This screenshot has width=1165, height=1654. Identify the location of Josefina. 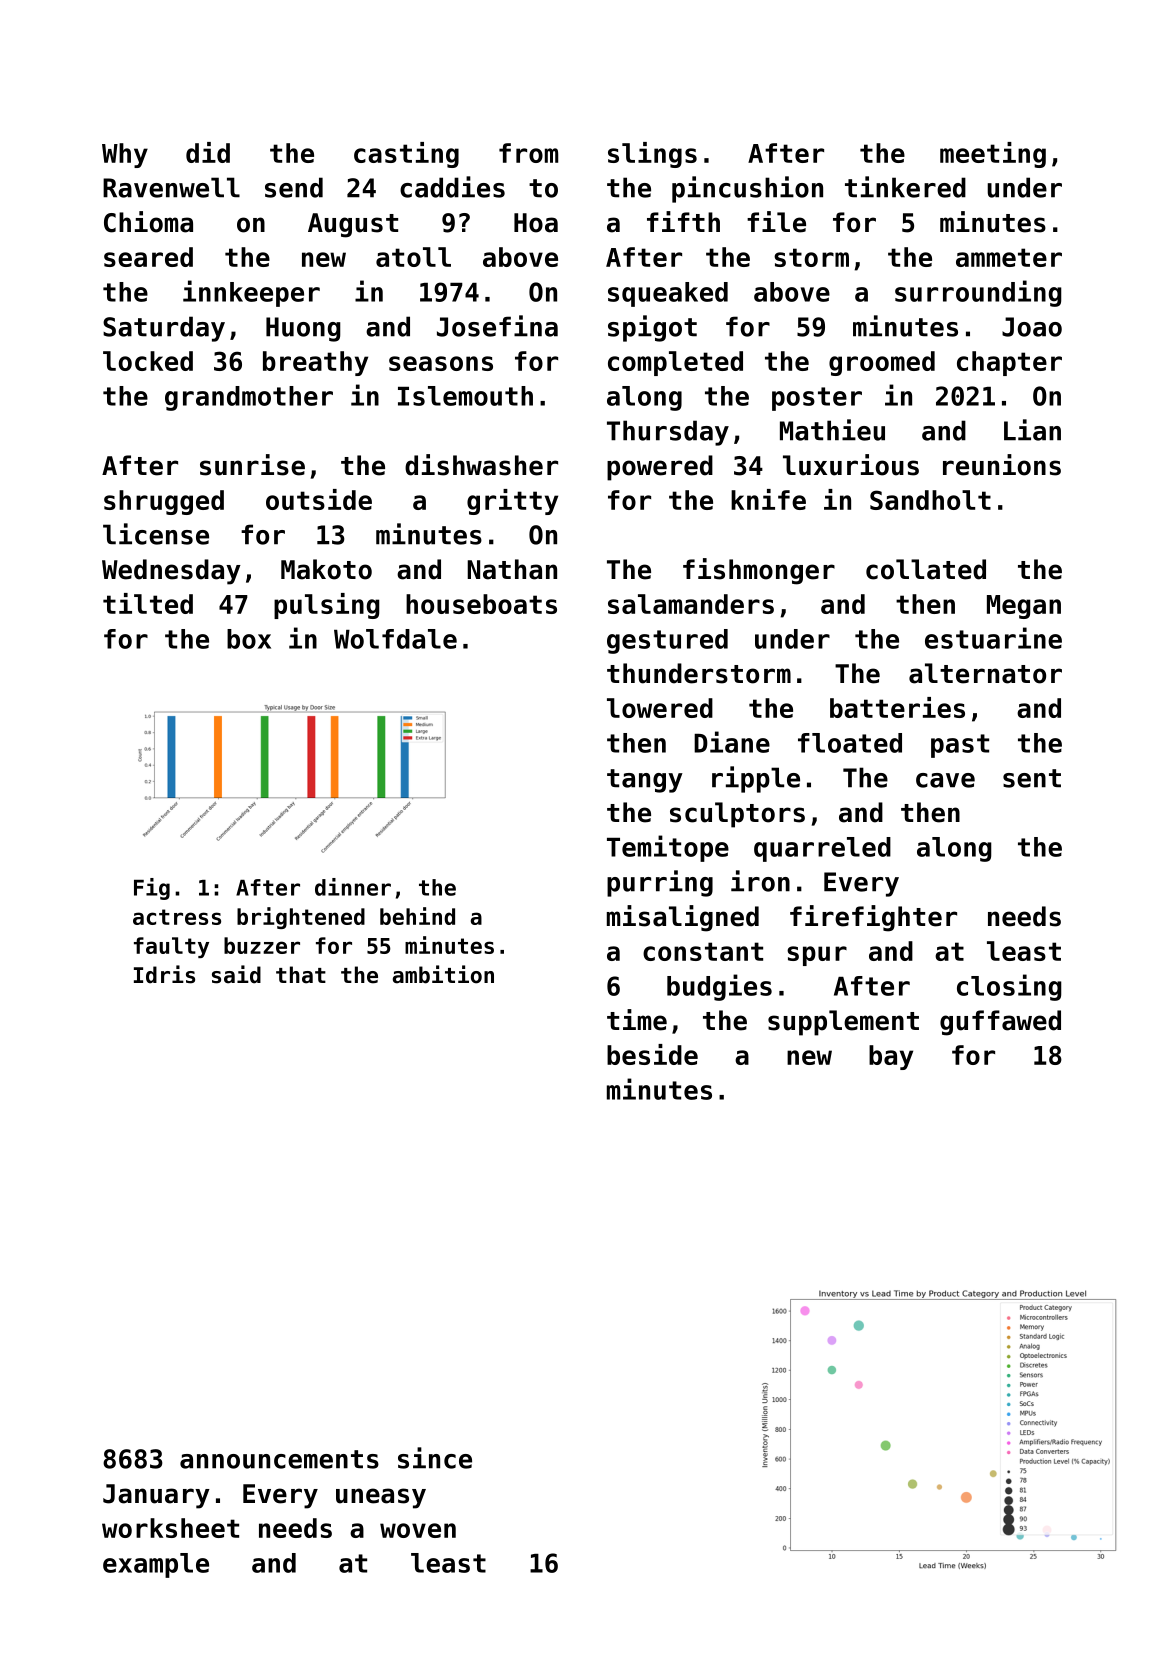
(497, 326).
